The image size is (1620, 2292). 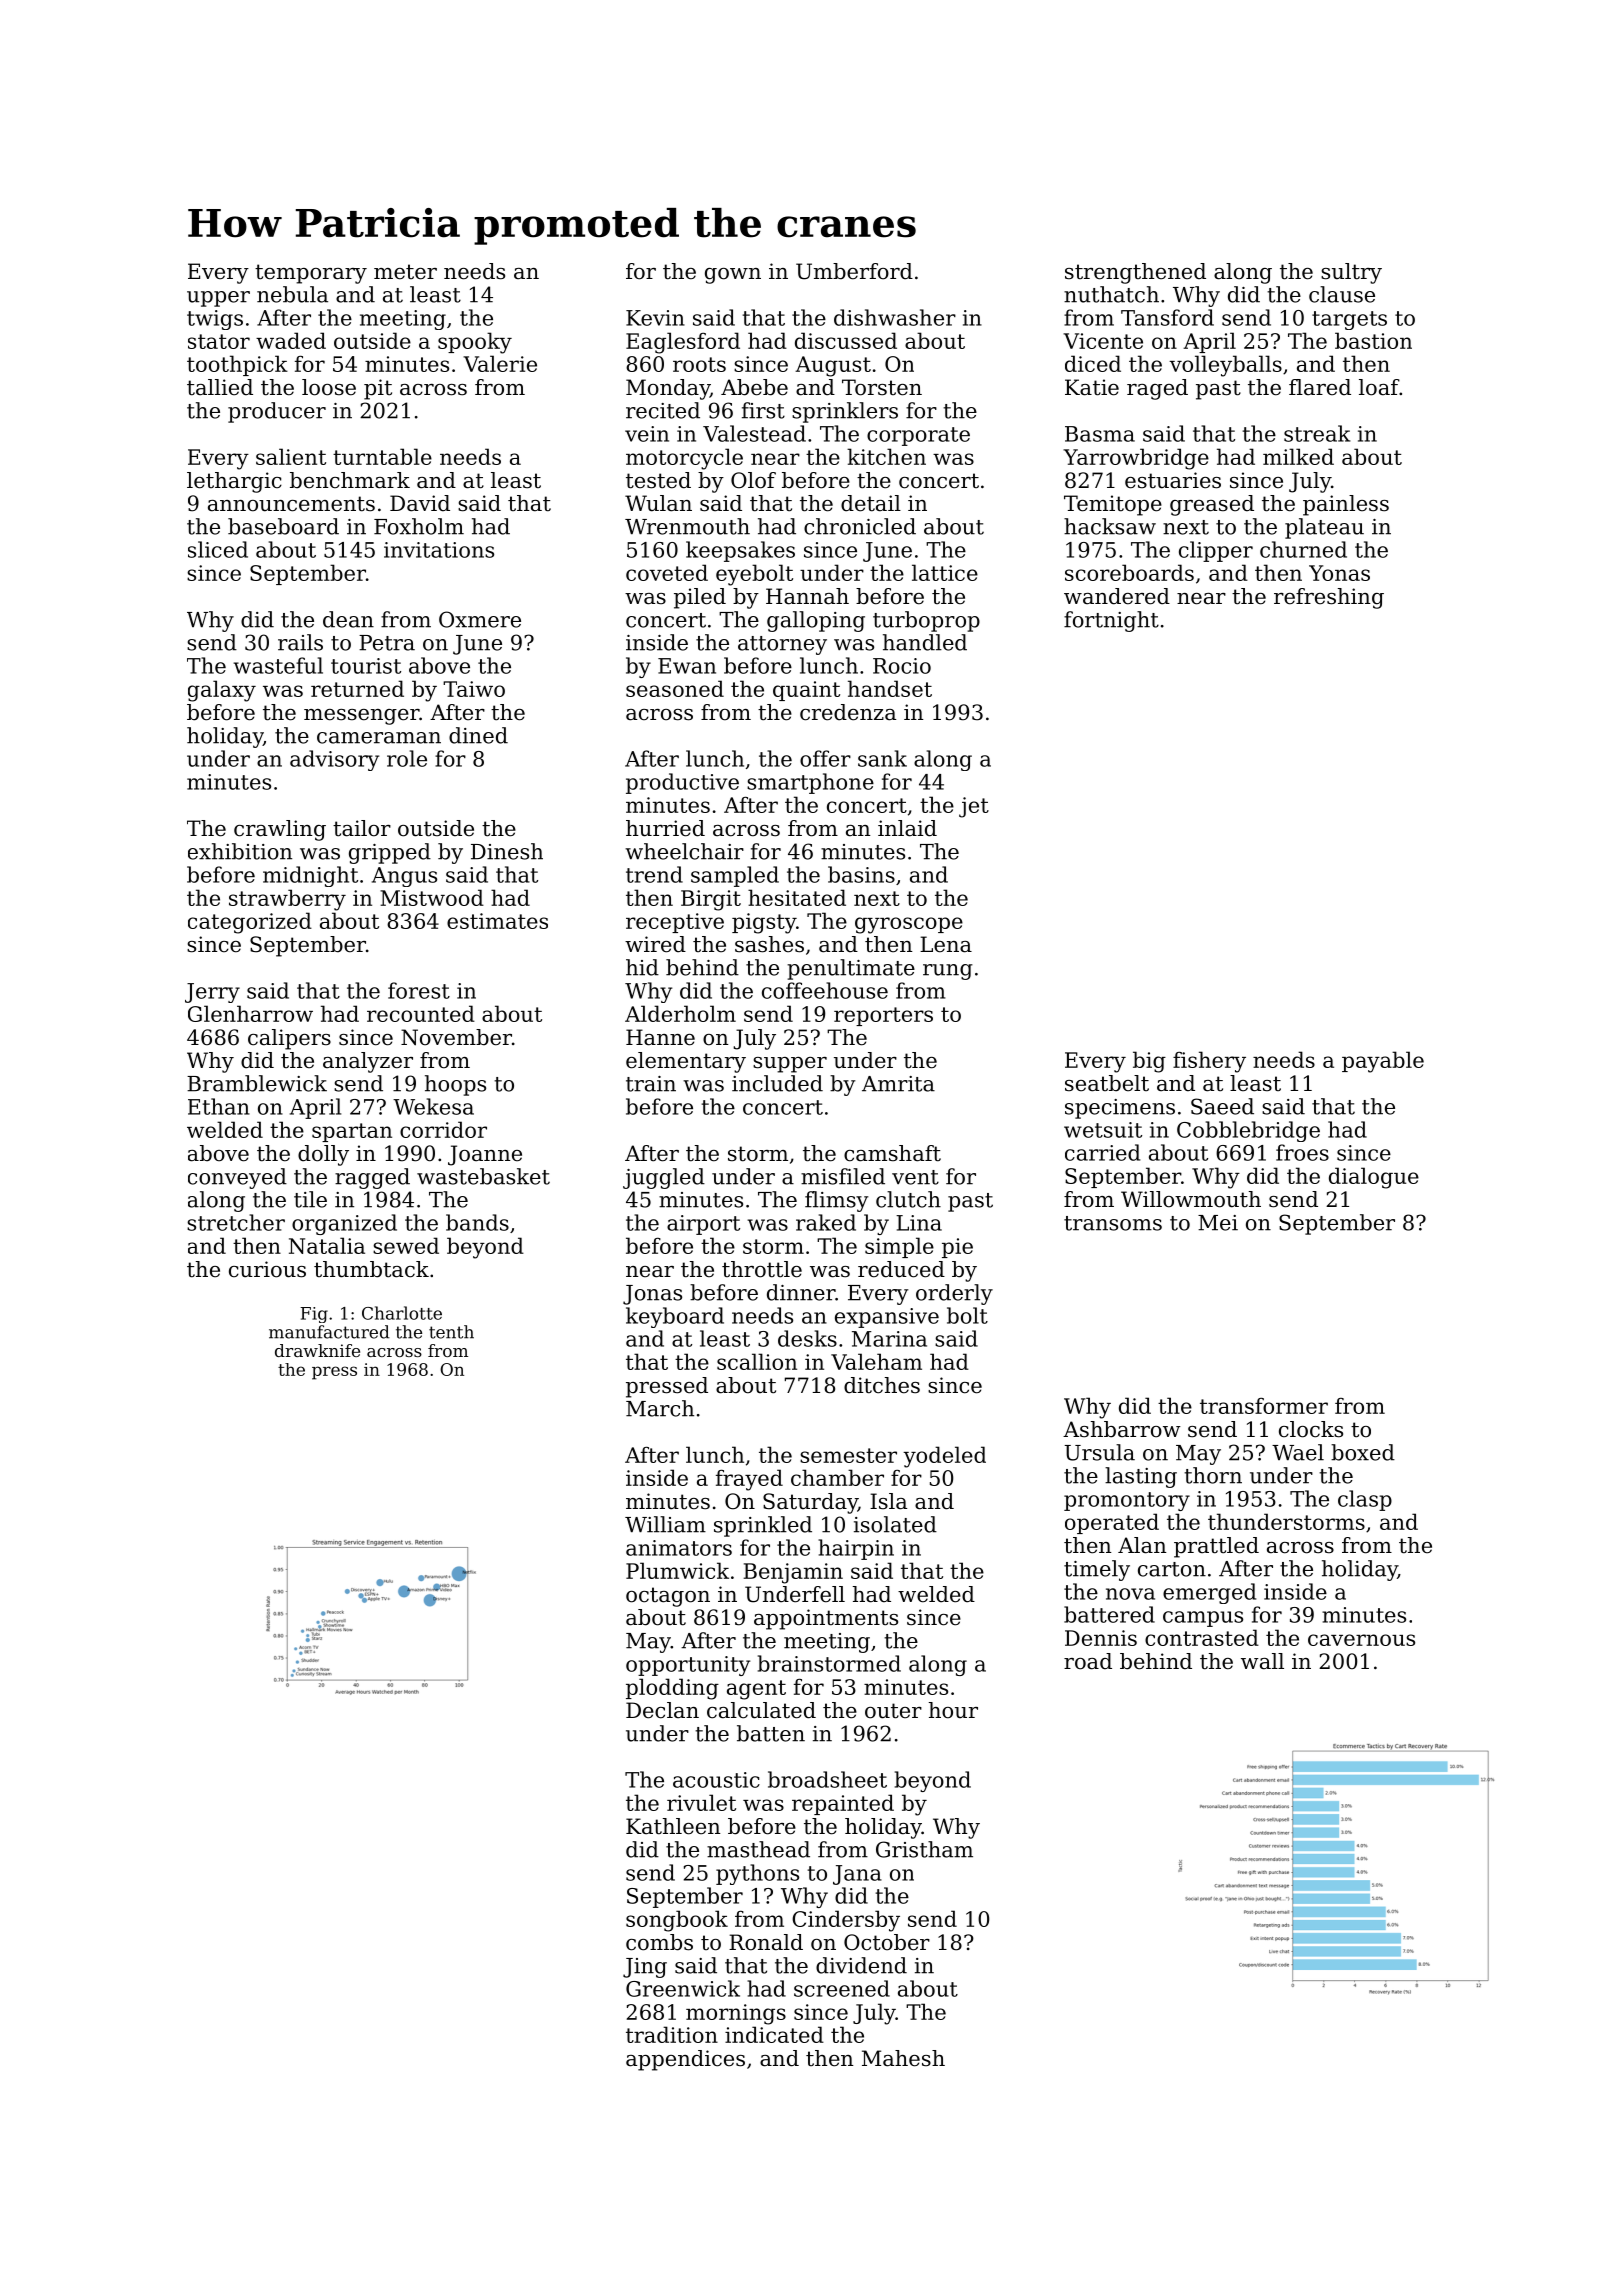 What do you see at coordinates (1209, 1062) in the screenshot?
I see `fishery` at bounding box center [1209, 1062].
